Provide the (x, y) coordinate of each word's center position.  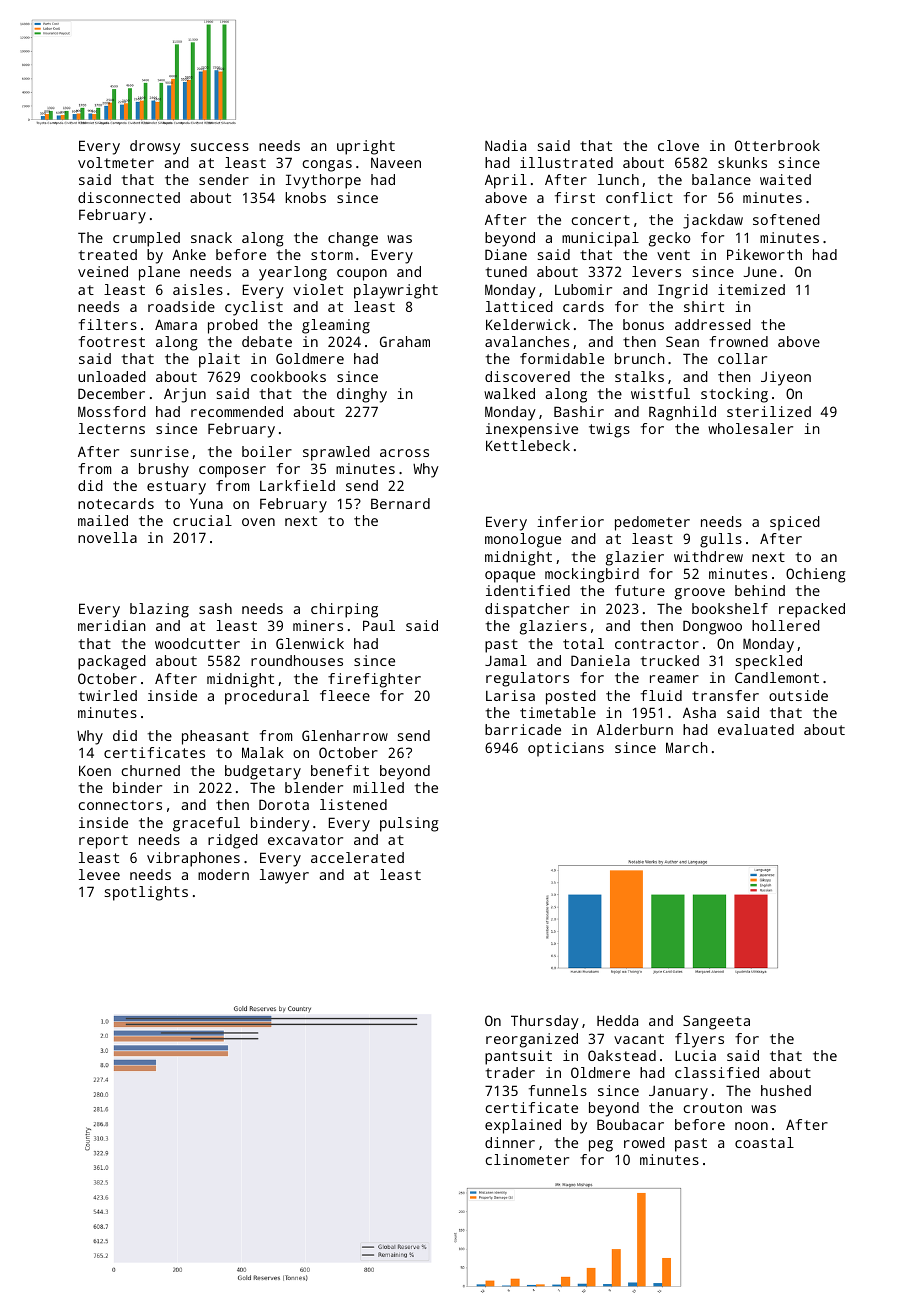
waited (785, 179)
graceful (206, 824)
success (220, 147)
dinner (510, 1142)
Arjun (185, 395)
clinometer (527, 1159)
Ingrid (683, 291)
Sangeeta (716, 1022)
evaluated (756, 729)
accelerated (357, 857)
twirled (108, 695)
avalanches (527, 341)
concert (601, 220)
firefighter (374, 680)
